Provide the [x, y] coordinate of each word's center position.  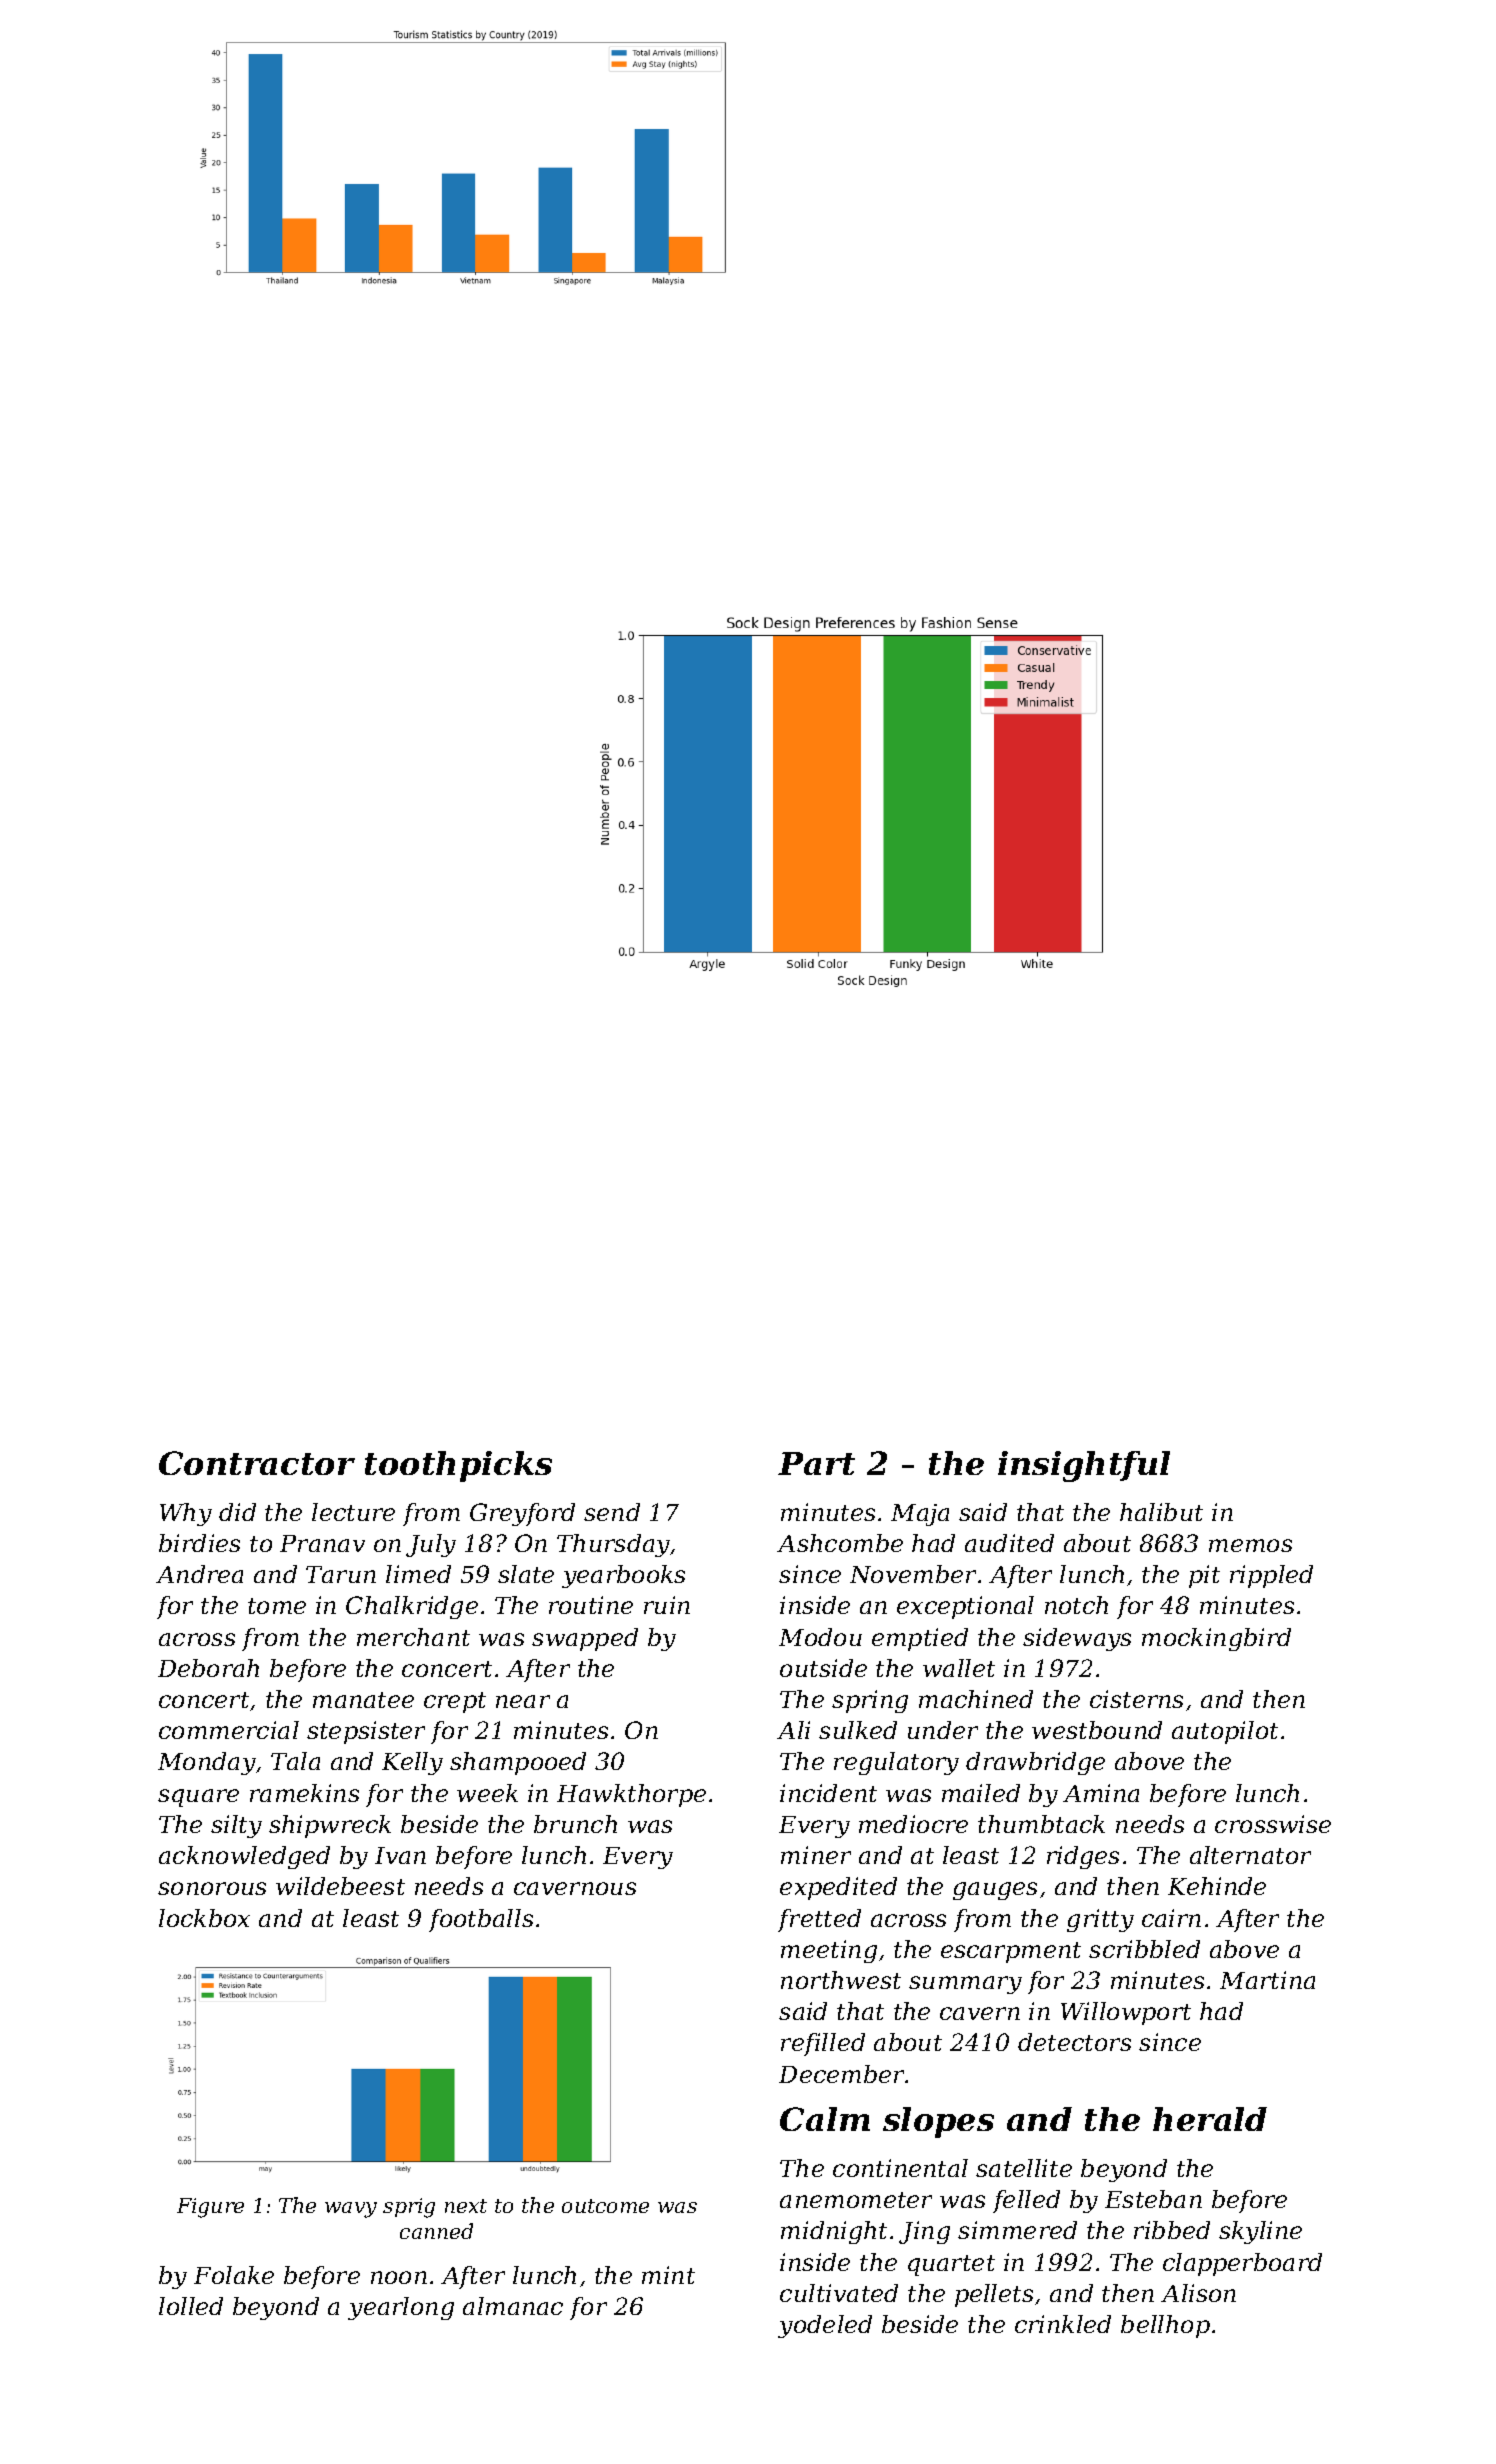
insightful [1084, 1466]
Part [816, 1463]
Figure [210, 2208]
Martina [1267, 1980]
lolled [191, 2306]
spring [870, 1701]
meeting [829, 1951]
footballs [481, 1920]
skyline [1260, 2232]
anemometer [856, 2200]
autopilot [1225, 1732]
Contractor [257, 1463]
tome [277, 1606]
